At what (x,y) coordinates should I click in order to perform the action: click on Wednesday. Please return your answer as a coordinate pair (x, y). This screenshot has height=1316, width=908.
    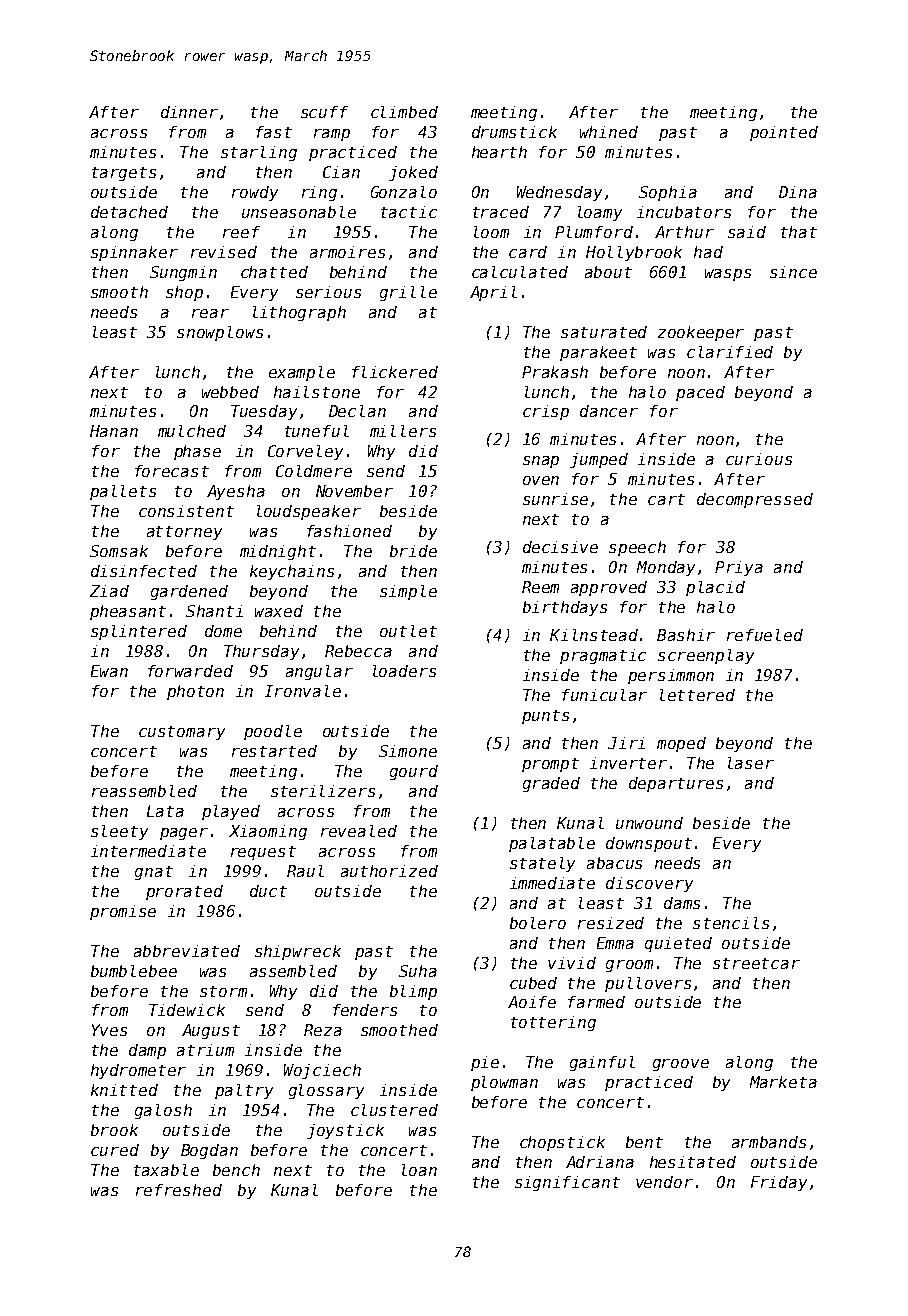
    Looking at the image, I should click on (559, 193).
